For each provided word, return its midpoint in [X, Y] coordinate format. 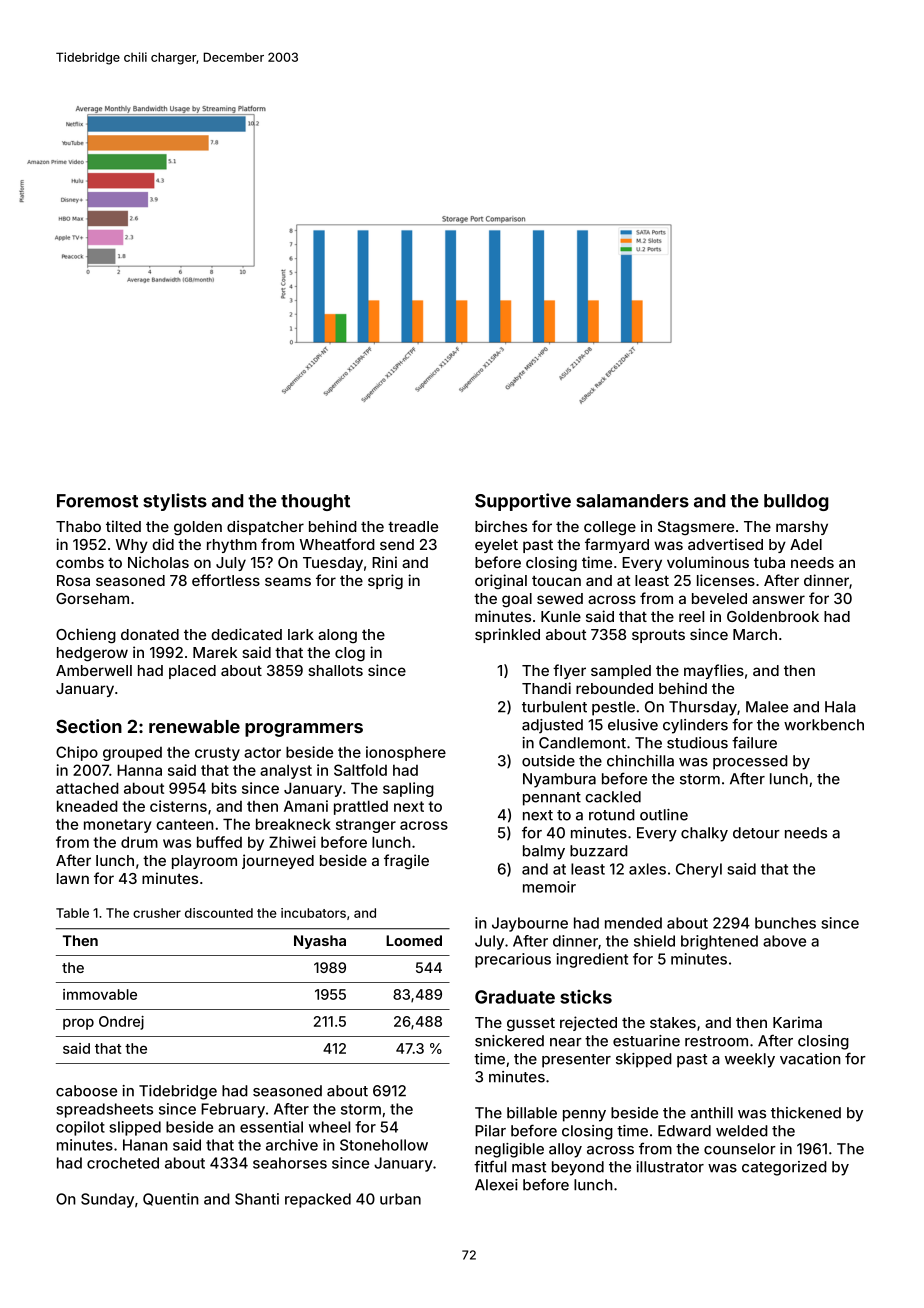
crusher [157, 913]
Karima [797, 1022]
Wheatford [337, 544]
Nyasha [320, 942]
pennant [552, 799]
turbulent [554, 707]
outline [664, 815]
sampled [621, 672]
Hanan [145, 1145]
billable [532, 1113]
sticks [586, 997]
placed [192, 672]
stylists [175, 502]
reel [691, 616]
